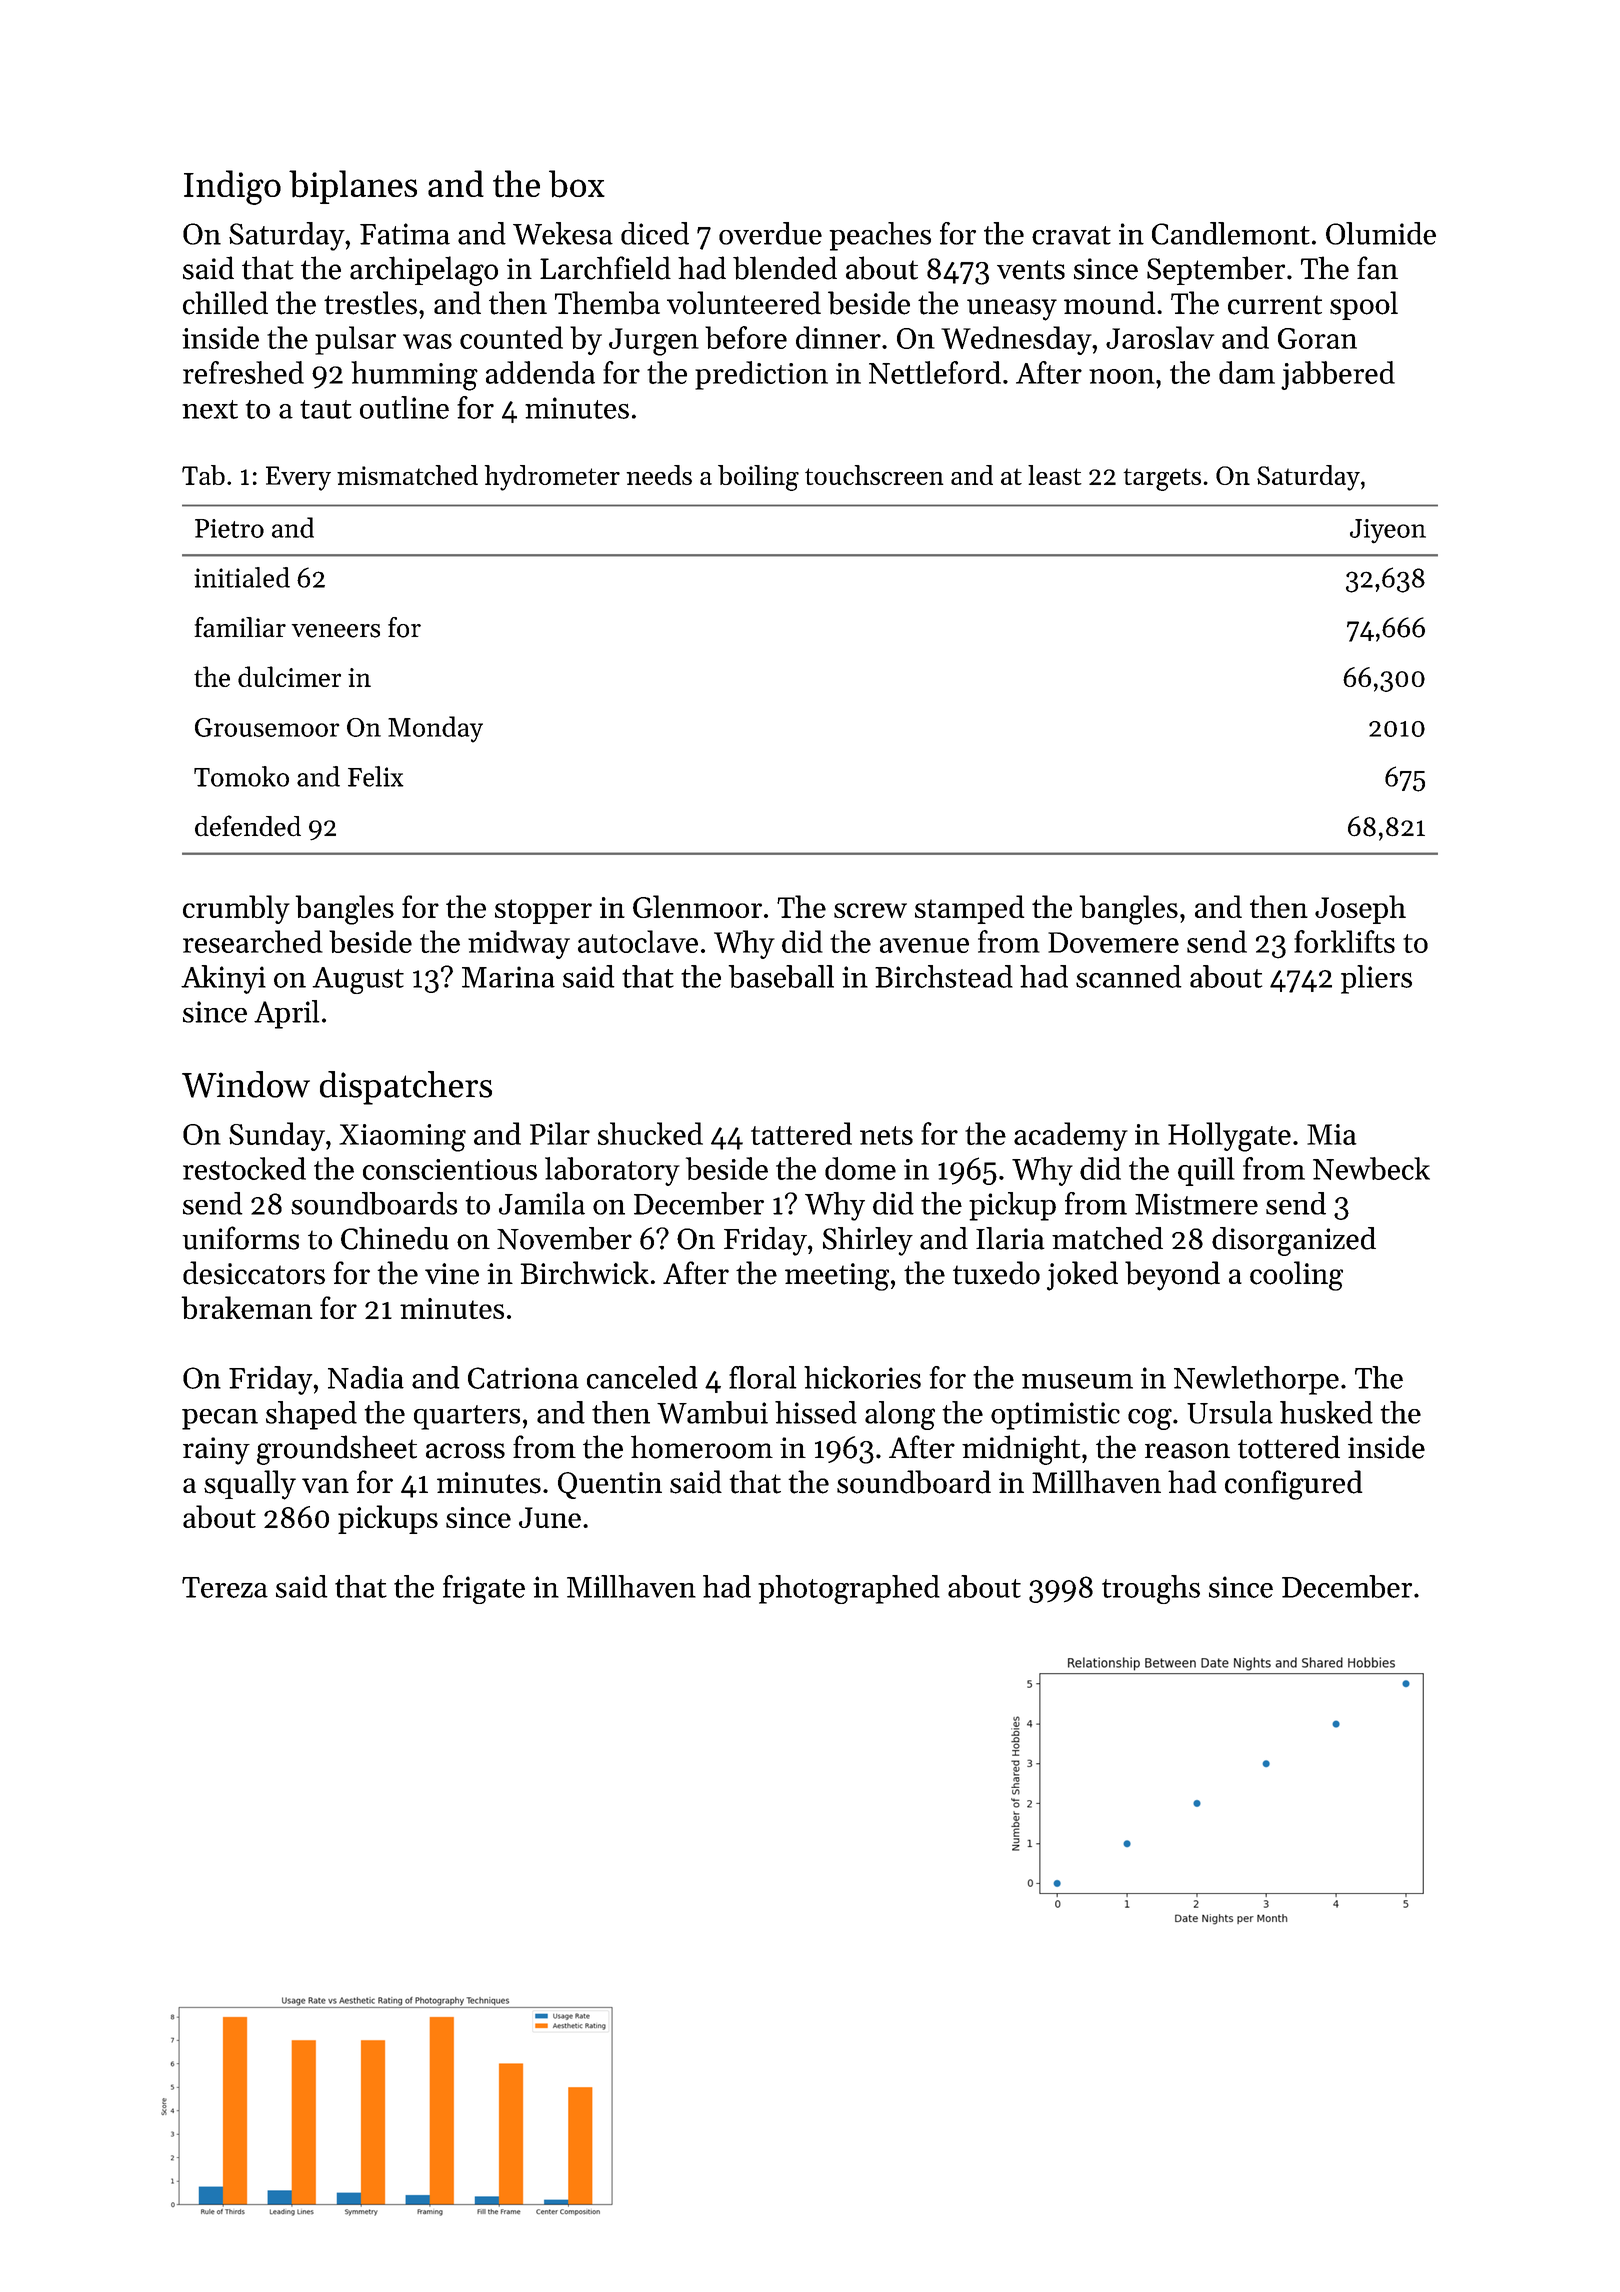 Image resolution: width=1620 pixels, height=2292 pixels. I want to click on cravat, so click(1071, 235).
